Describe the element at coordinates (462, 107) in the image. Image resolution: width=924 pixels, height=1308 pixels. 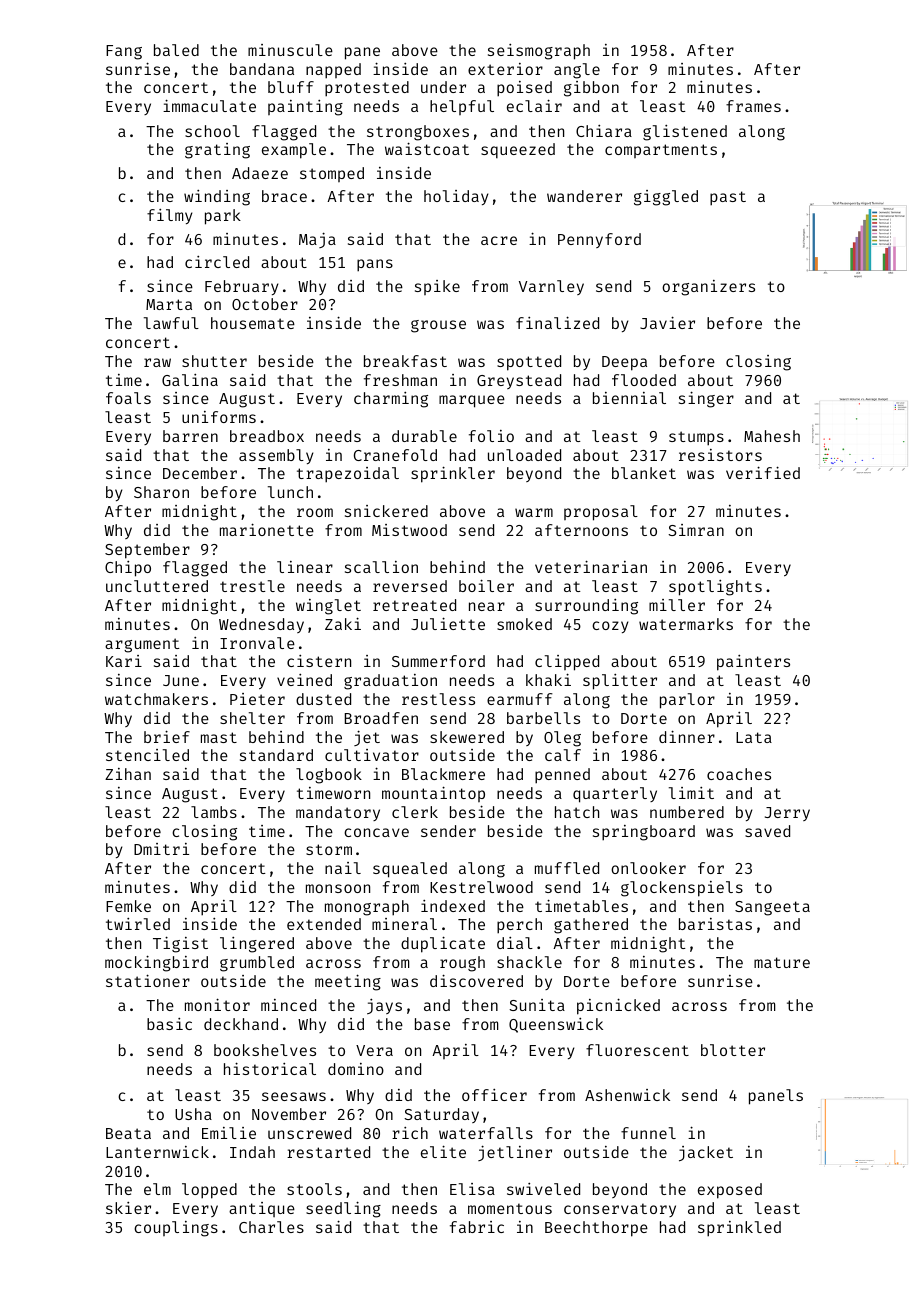
I see `helpful` at that location.
